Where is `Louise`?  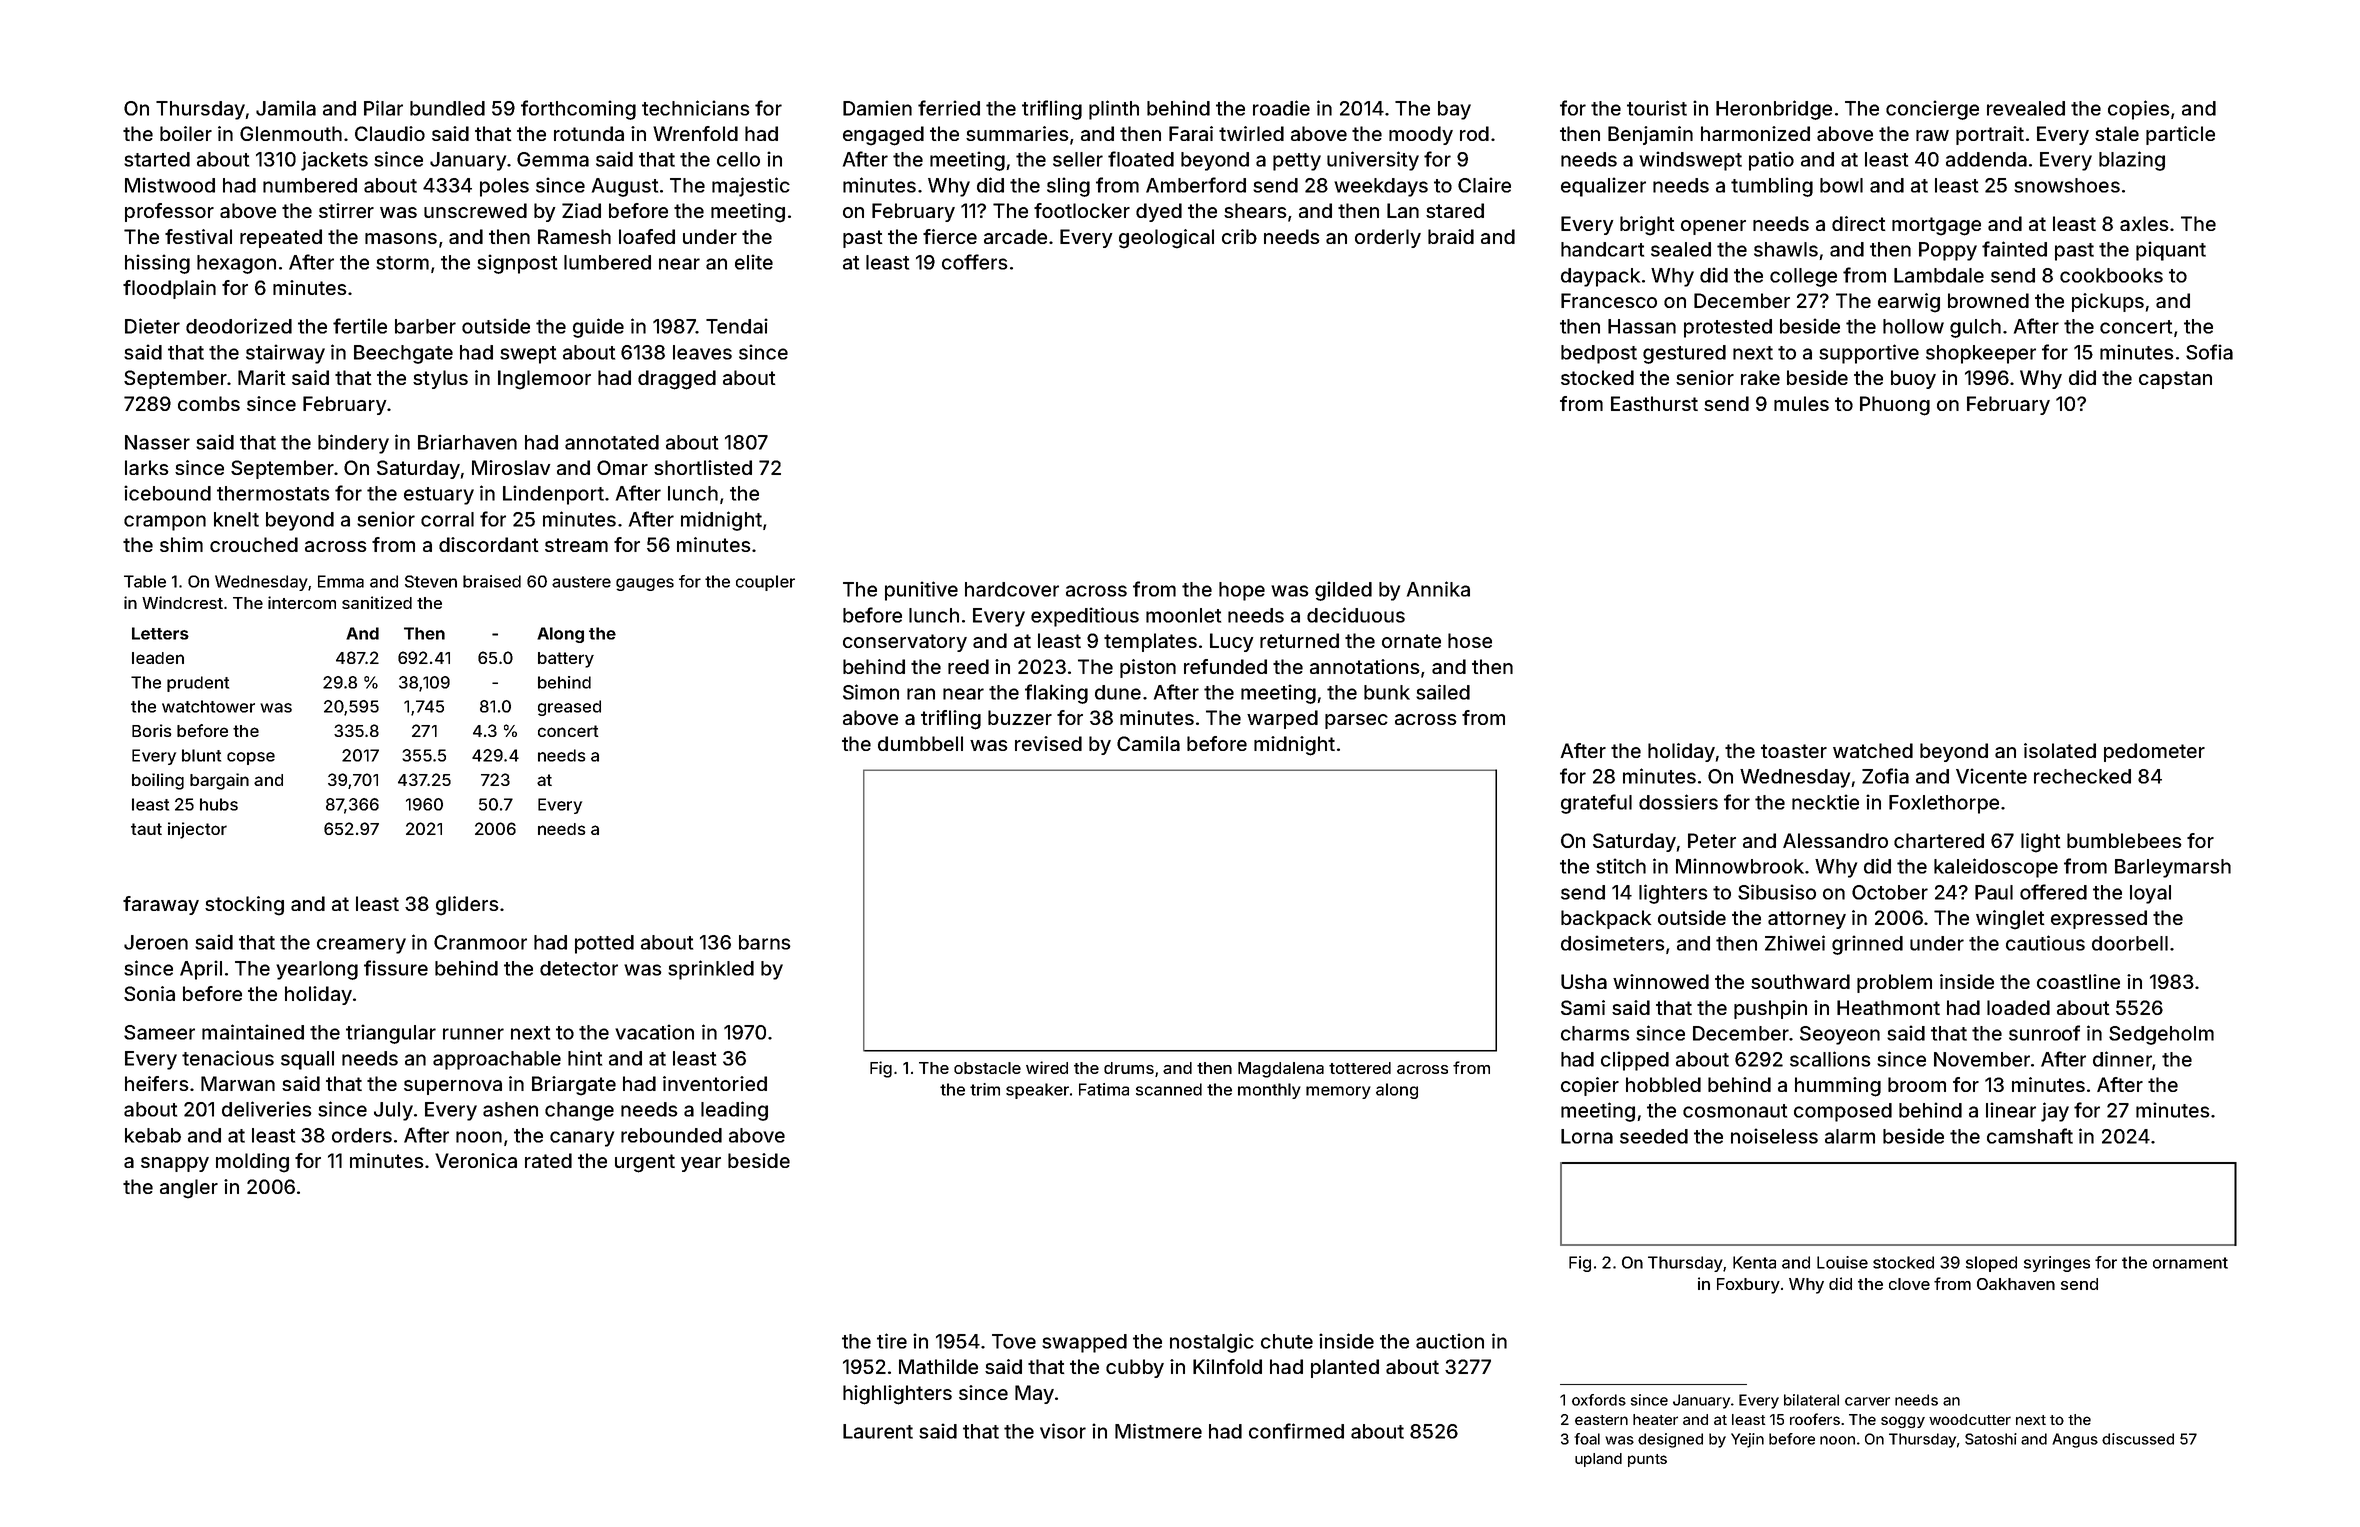 Louise is located at coordinates (1842, 1262).
